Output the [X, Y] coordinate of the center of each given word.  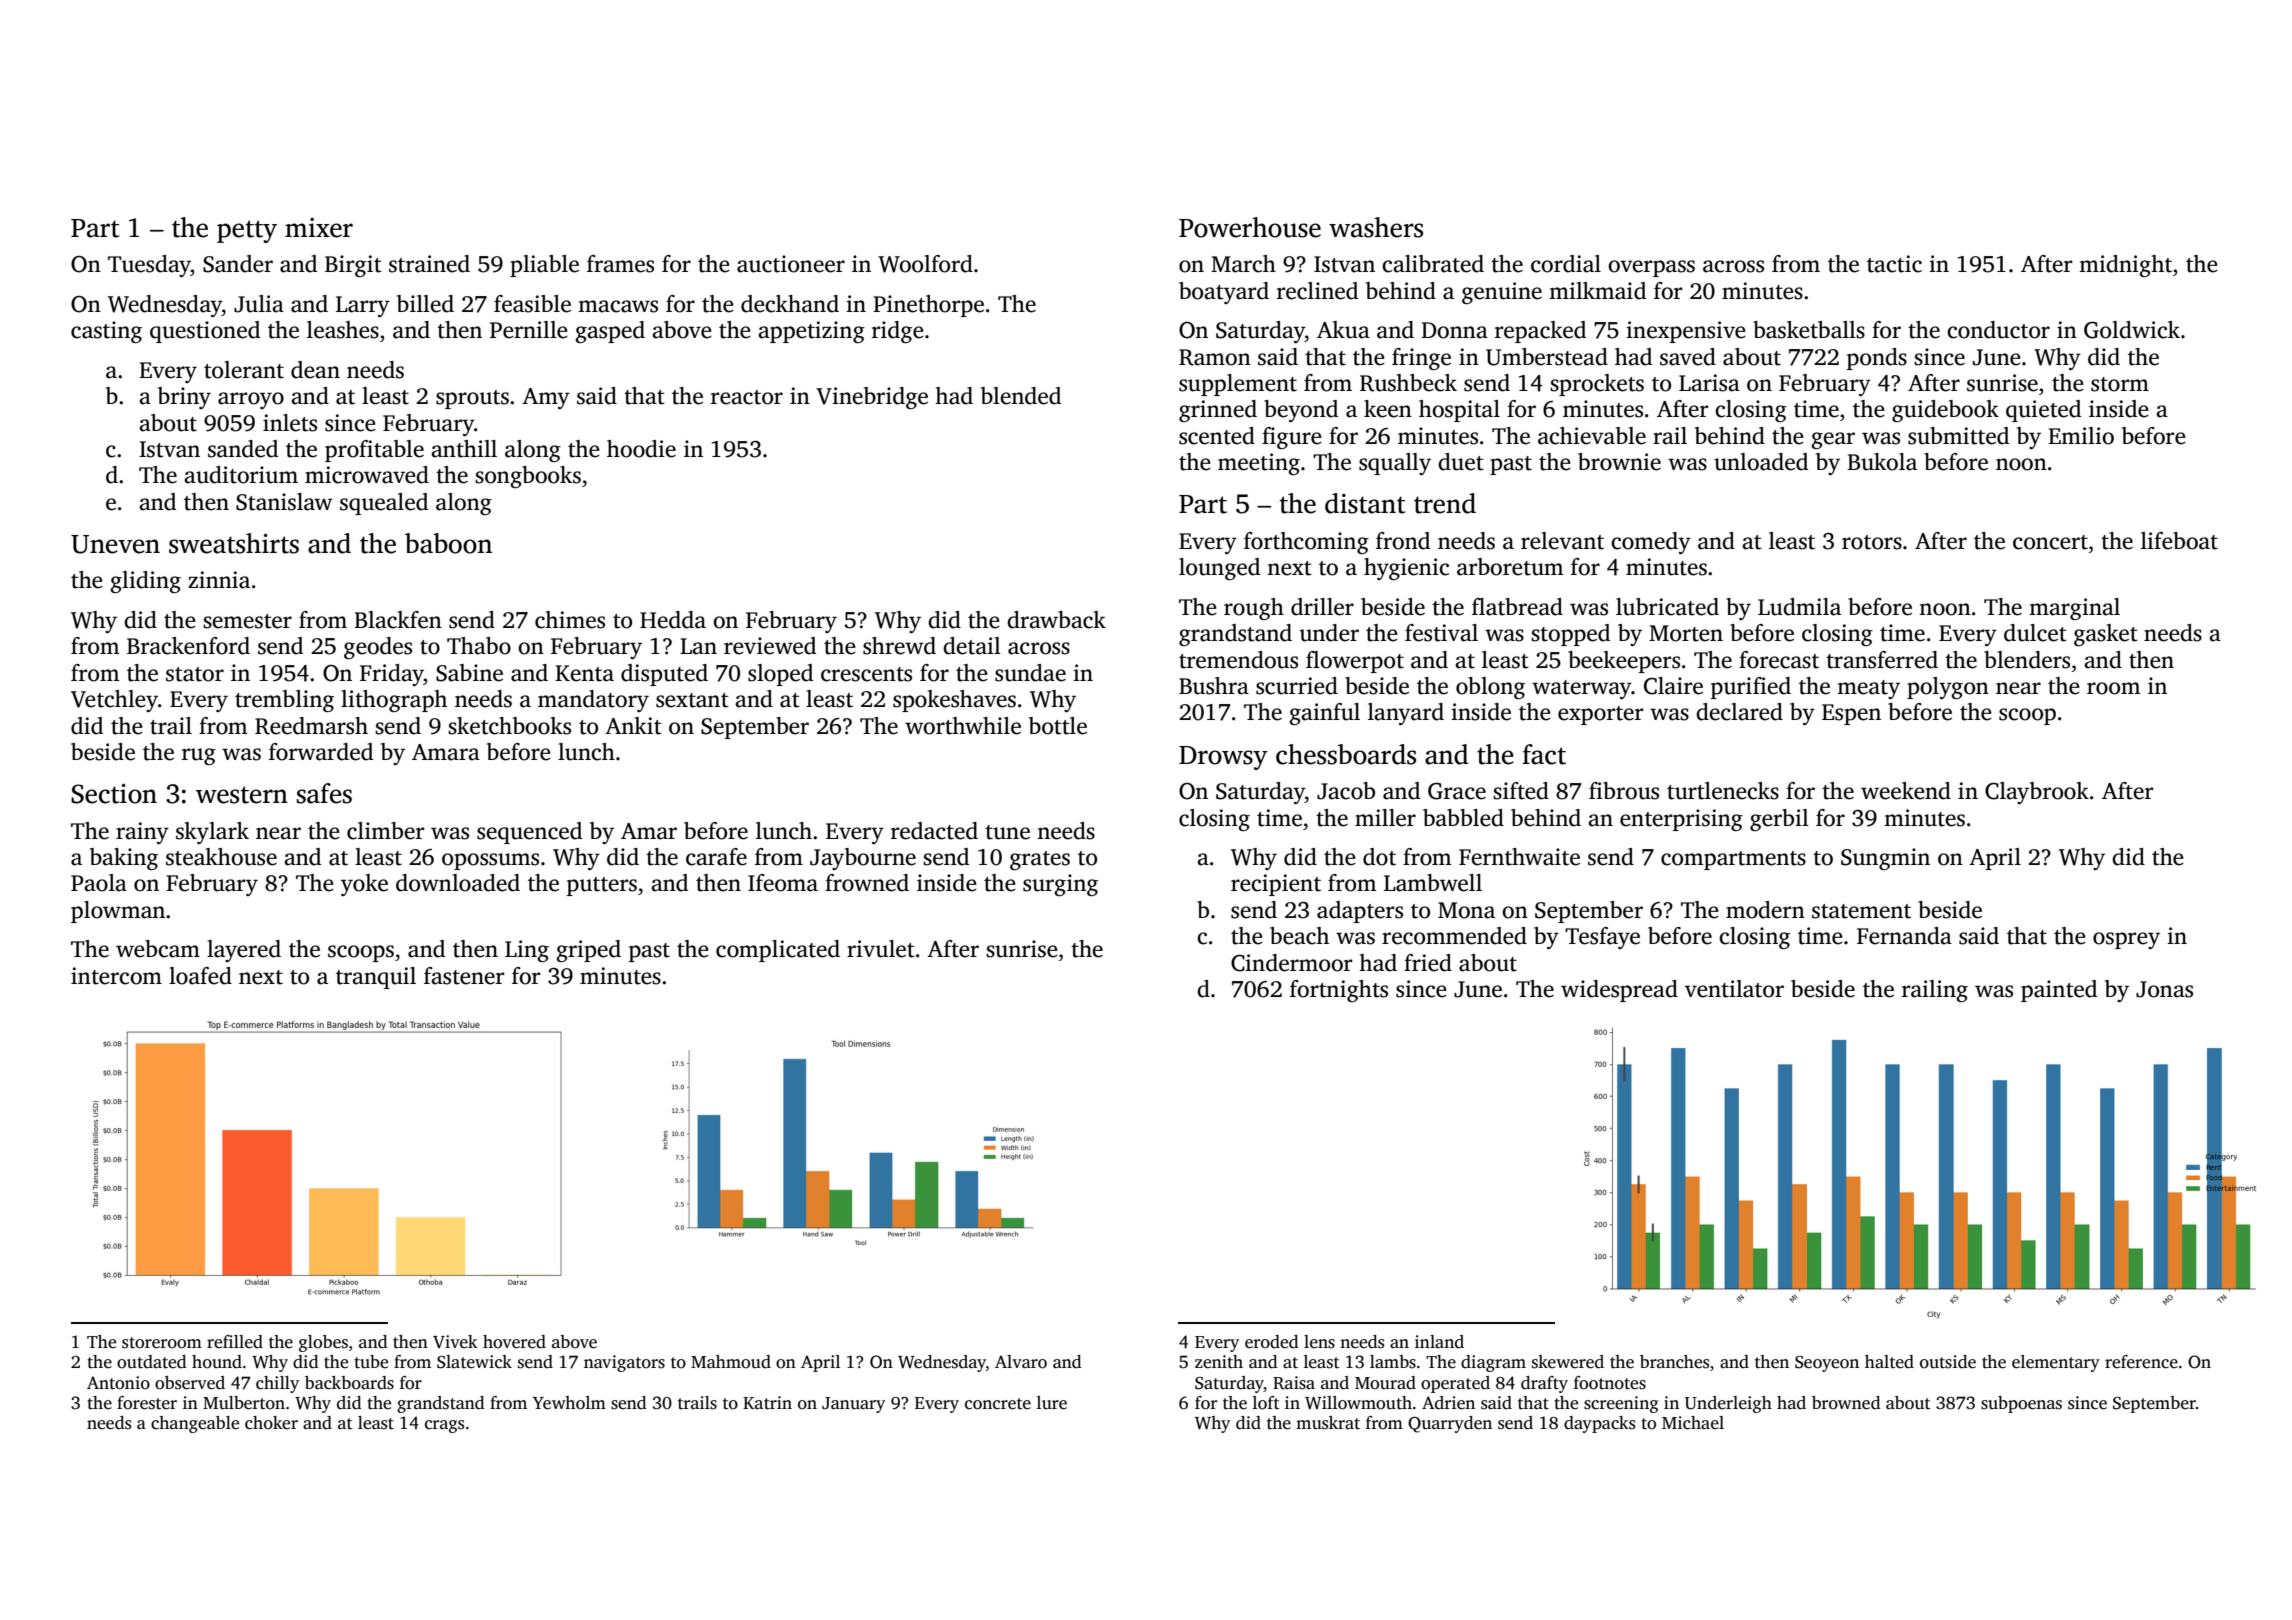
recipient [1276, 885]
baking [124, 859]
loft [1266, 1403]
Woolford [925, 264]
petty [247, 231]
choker [271, 1423]
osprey [2126, 940]
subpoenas [2021, 1404]
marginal [2074, 609]
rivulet [881, 949]
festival [1441, 633]
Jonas [2164, 989]
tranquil [376, 978]
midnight [2125, 266]
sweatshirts [234, 543]
